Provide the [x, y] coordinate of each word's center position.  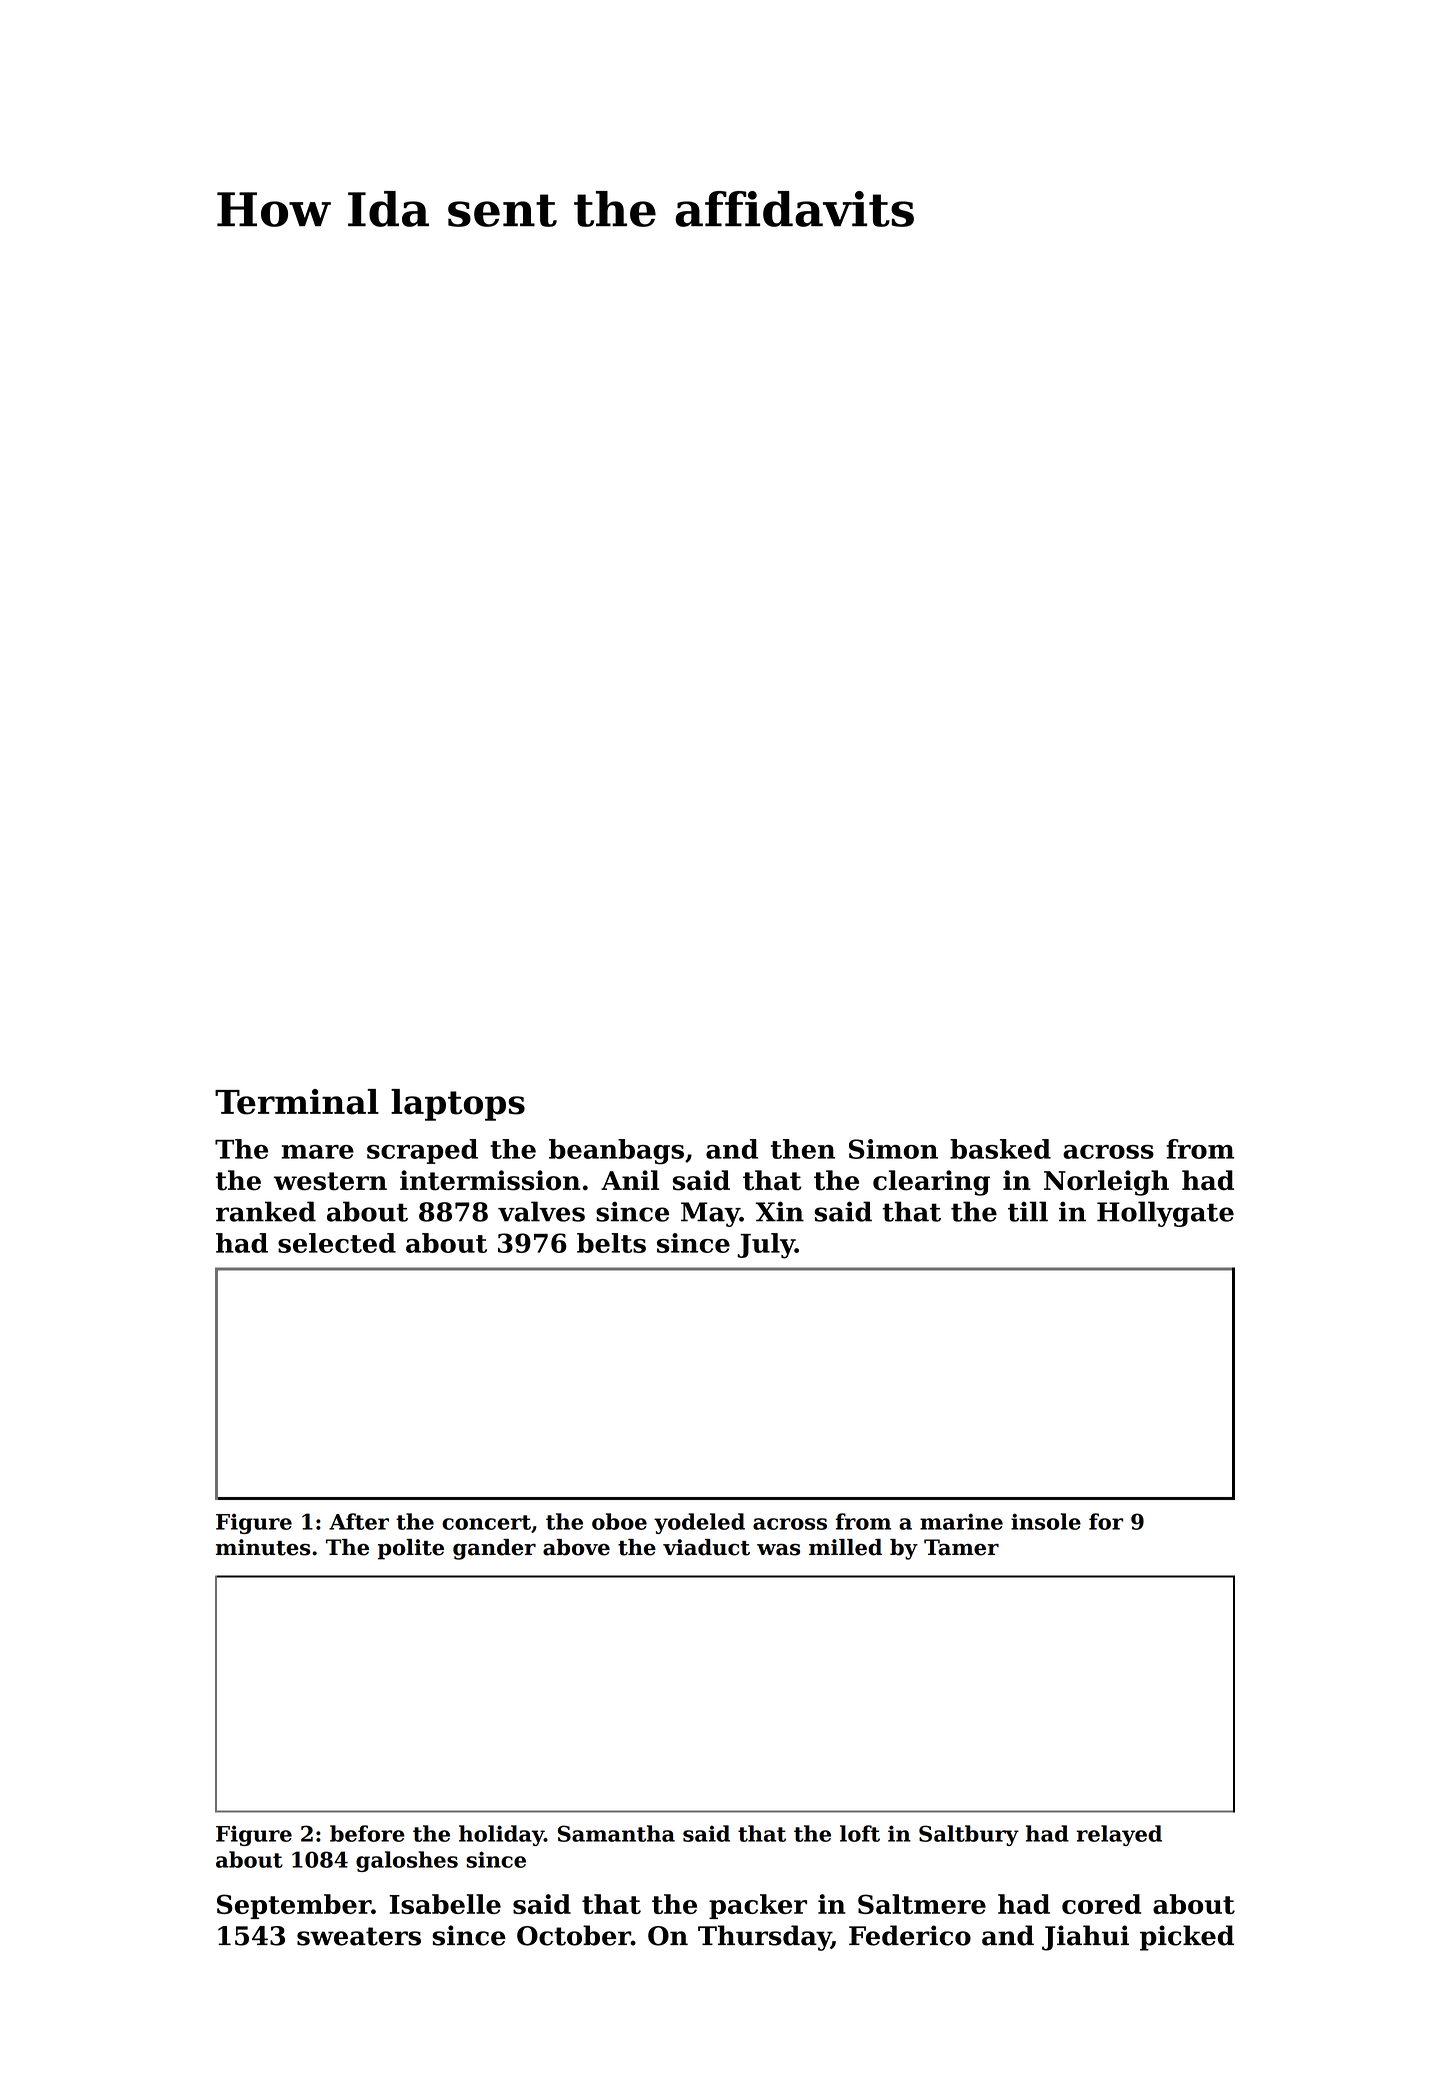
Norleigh [1106, 1183]
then [803, 1149]
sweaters [359, 1936]
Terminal [297, 1102]
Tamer [961, 1547]
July [766, 1246]
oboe [619, 1521]
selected [337, 1243]
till [1028, 1211]
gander [494, 1549]
